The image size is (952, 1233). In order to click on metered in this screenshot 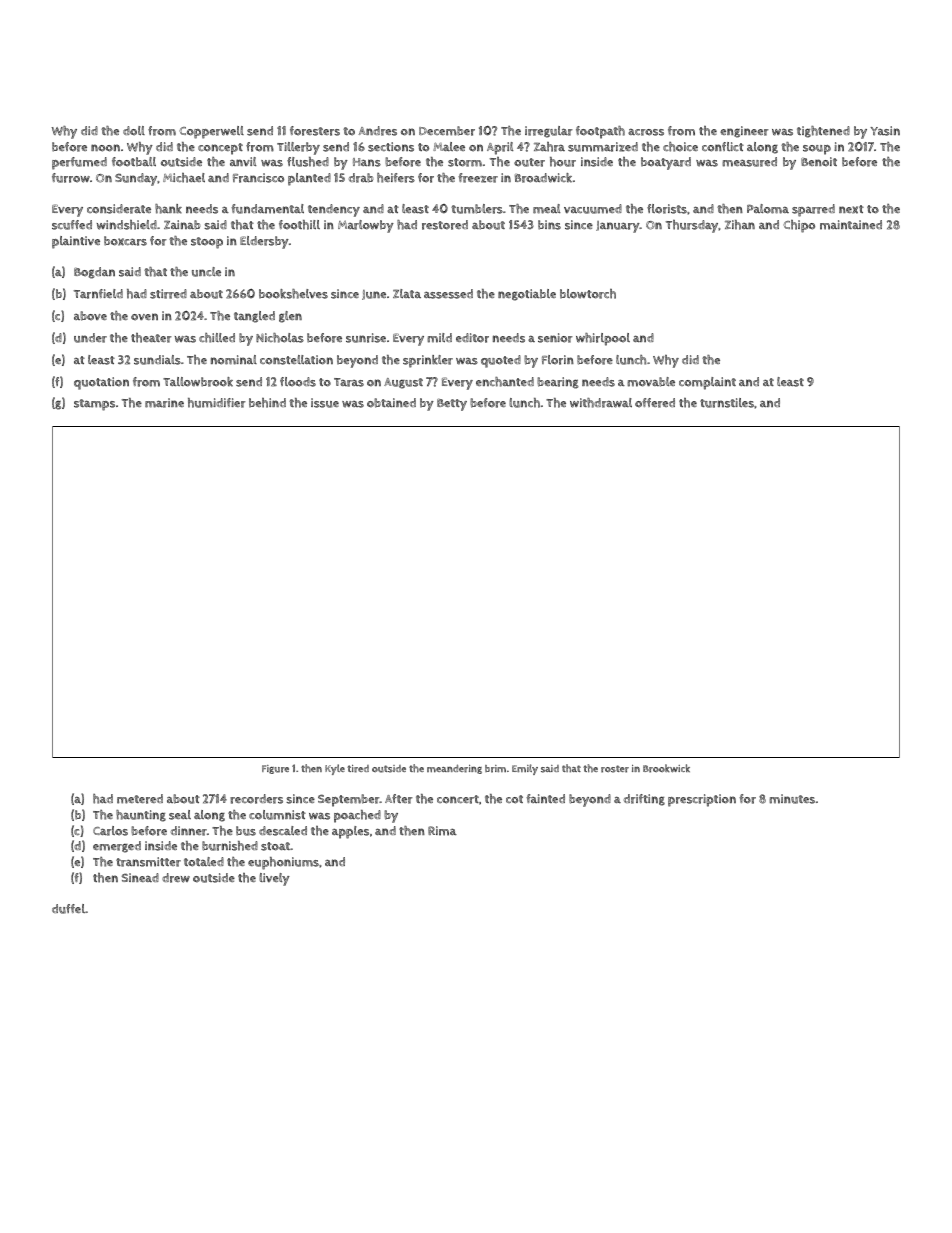, I will do `click(140, 799)`.
